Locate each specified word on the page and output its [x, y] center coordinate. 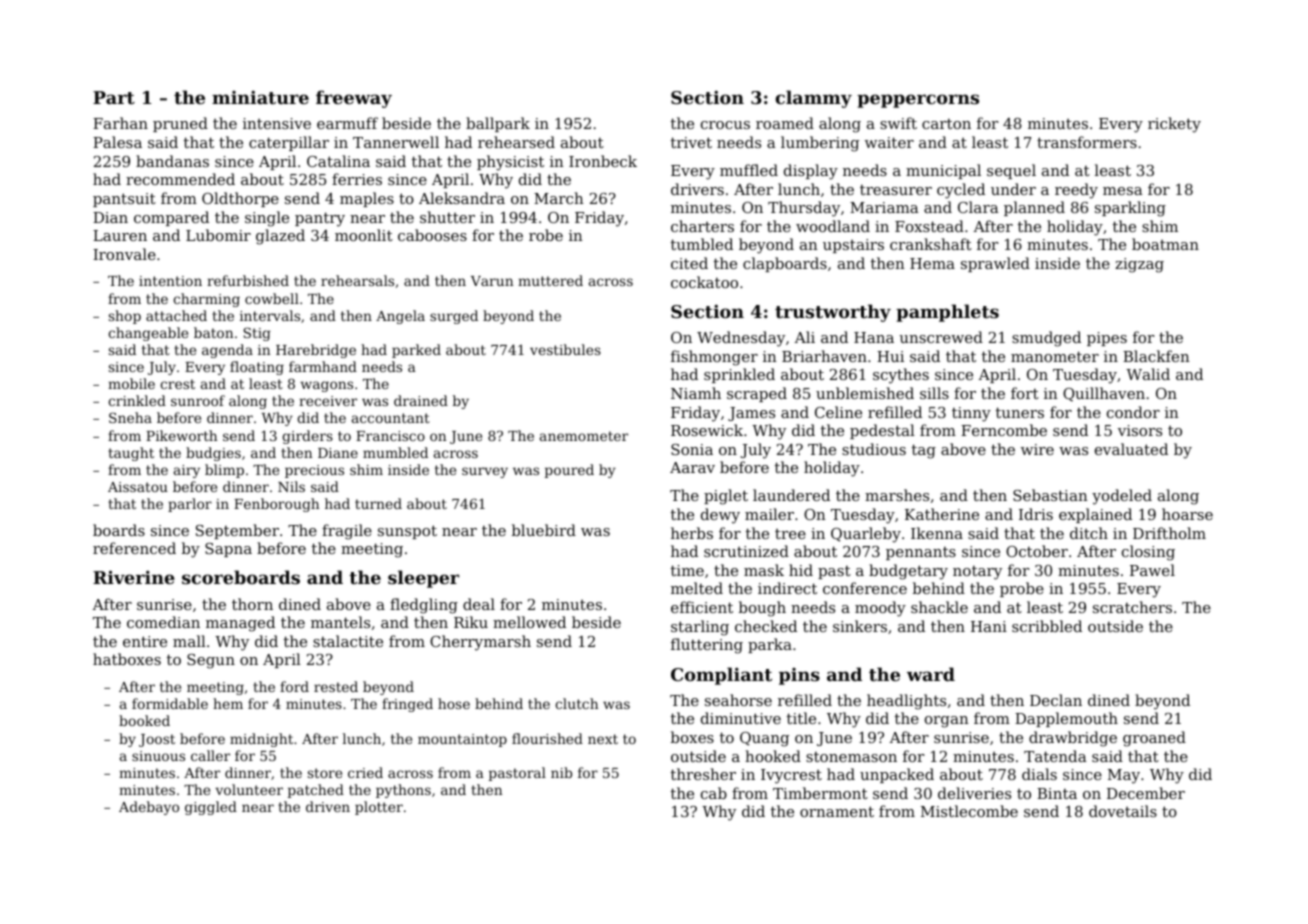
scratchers [1132, 607]
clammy [813, 99]
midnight [261, 740]
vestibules [565, 349]
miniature [260, 97]
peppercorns [918, 101]
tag [924, 451]
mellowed [529, 622]
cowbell [272, 298]
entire [145, 641]
